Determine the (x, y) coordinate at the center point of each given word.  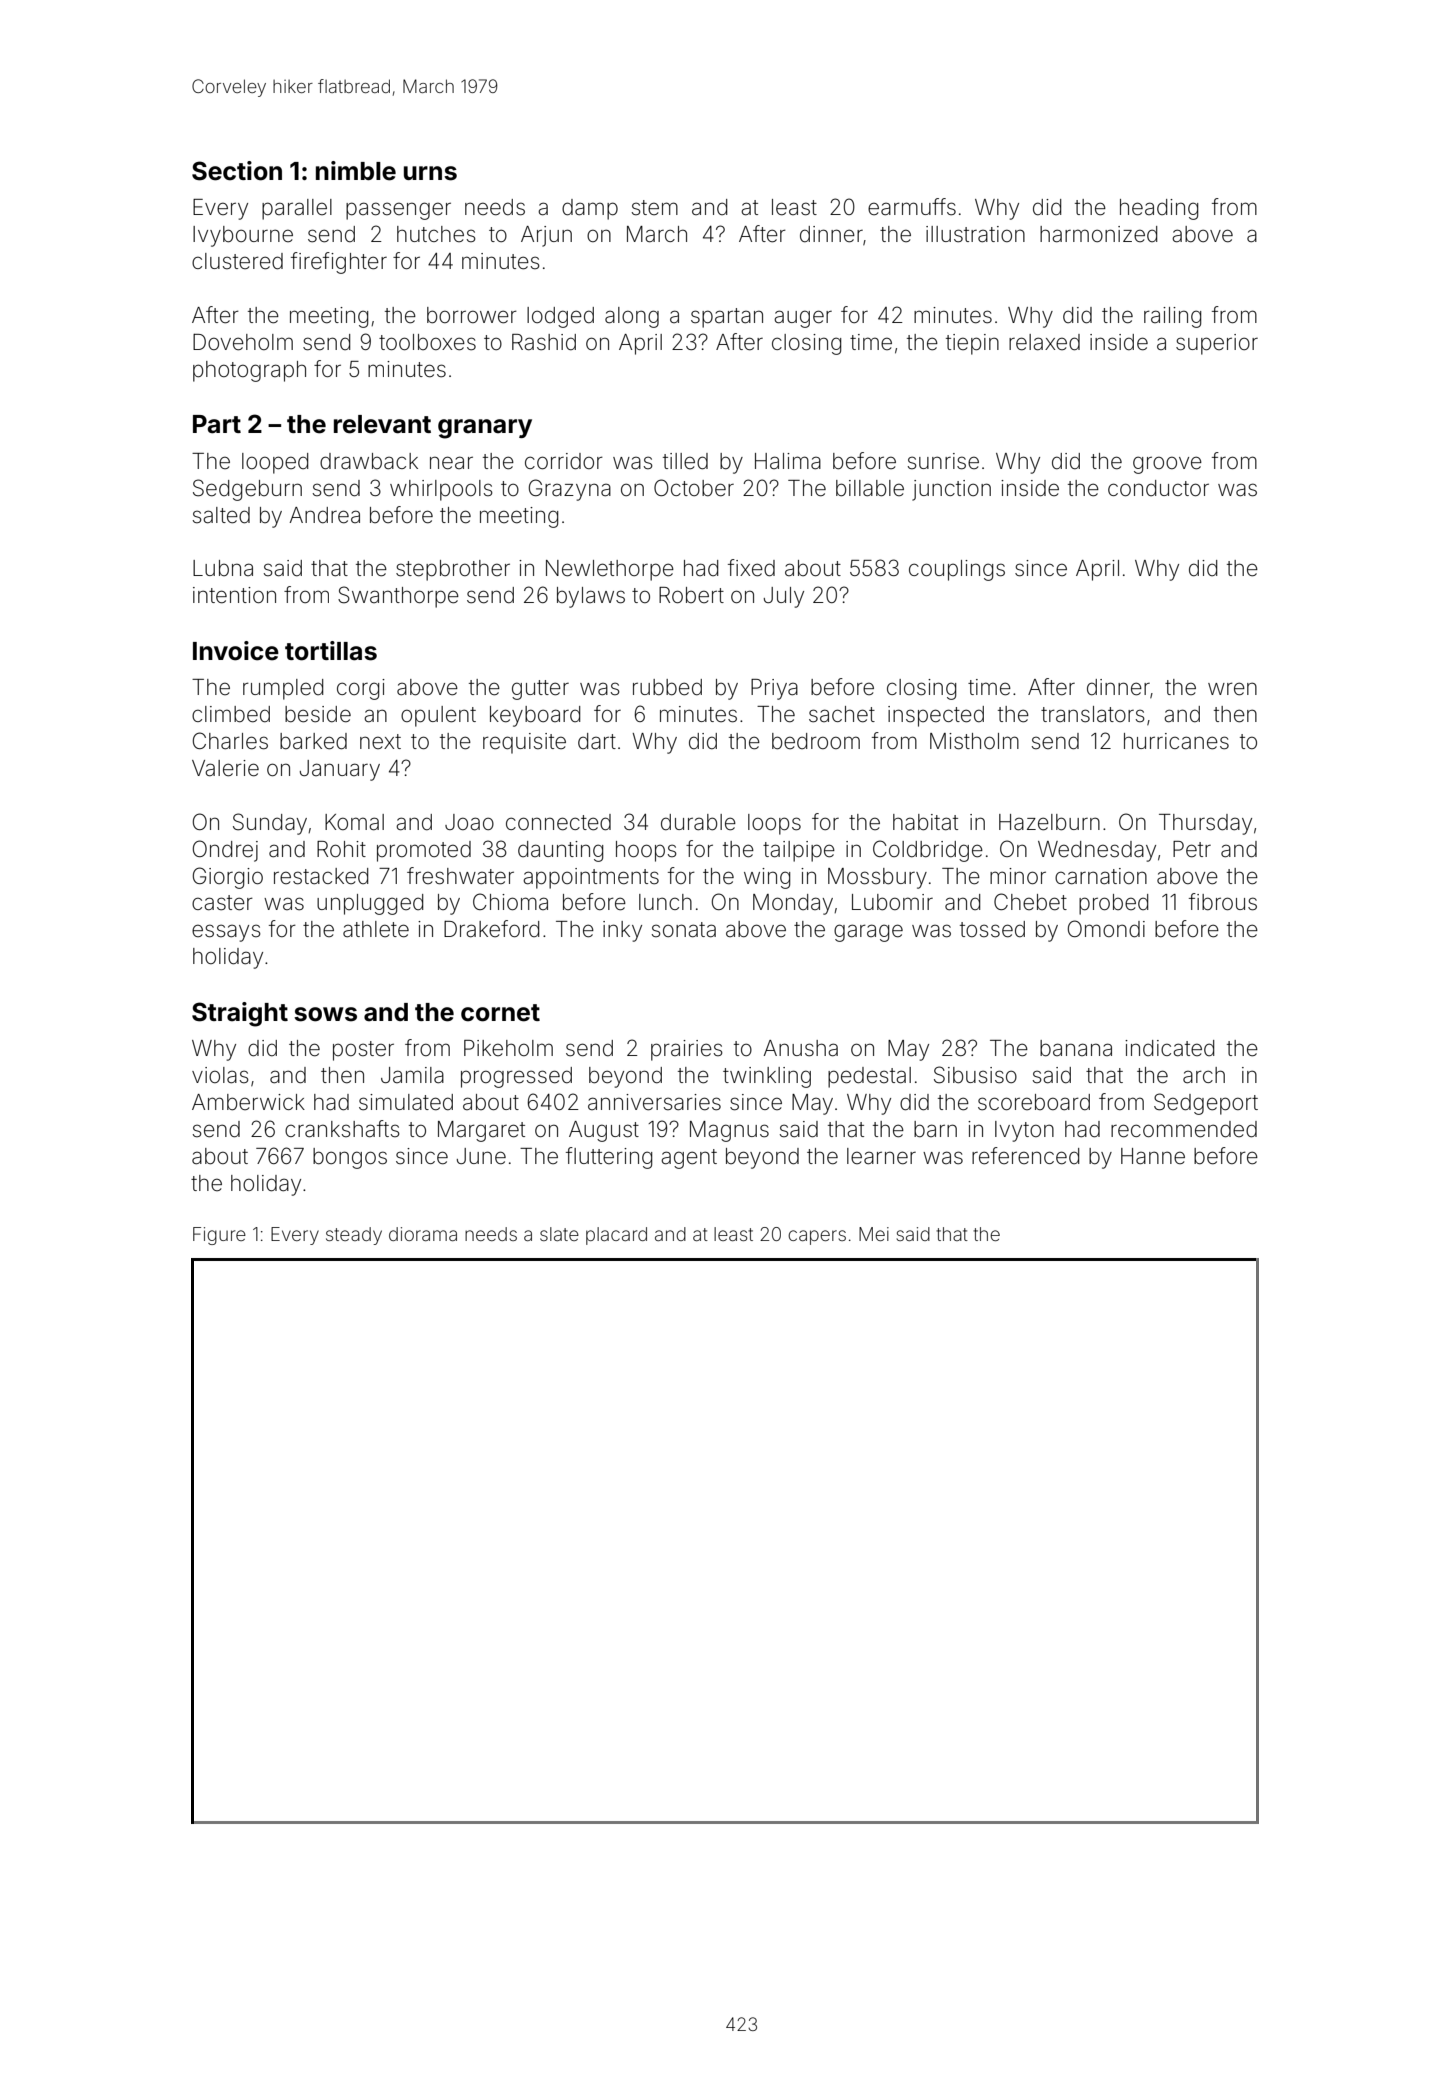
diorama (423, 1234)
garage (868, 933)
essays (226, 933)
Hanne (1153, 1156)
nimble (356, 171)
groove (1167, 465)
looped (275, 463)
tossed (992, 929)
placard (616, 1236)
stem (655, 208)
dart (597, 741)
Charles (230, 741)
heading (1159, 209)
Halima (788, 461)
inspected (936, 716)
